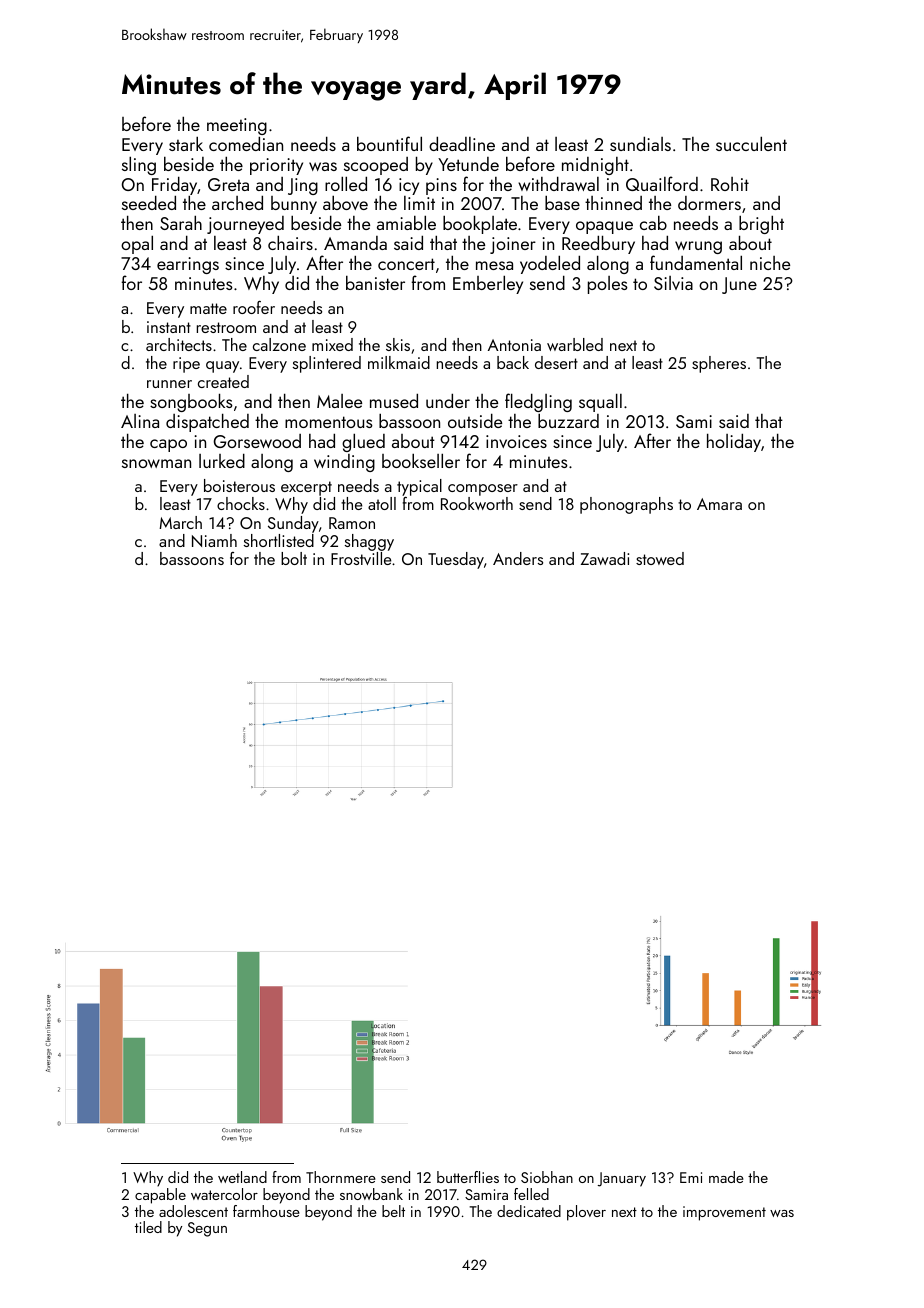 The height and width of the page is (1308, 924). Describe the element at coordinates (242, 1177) in the page. I see `wetland` at that location.
